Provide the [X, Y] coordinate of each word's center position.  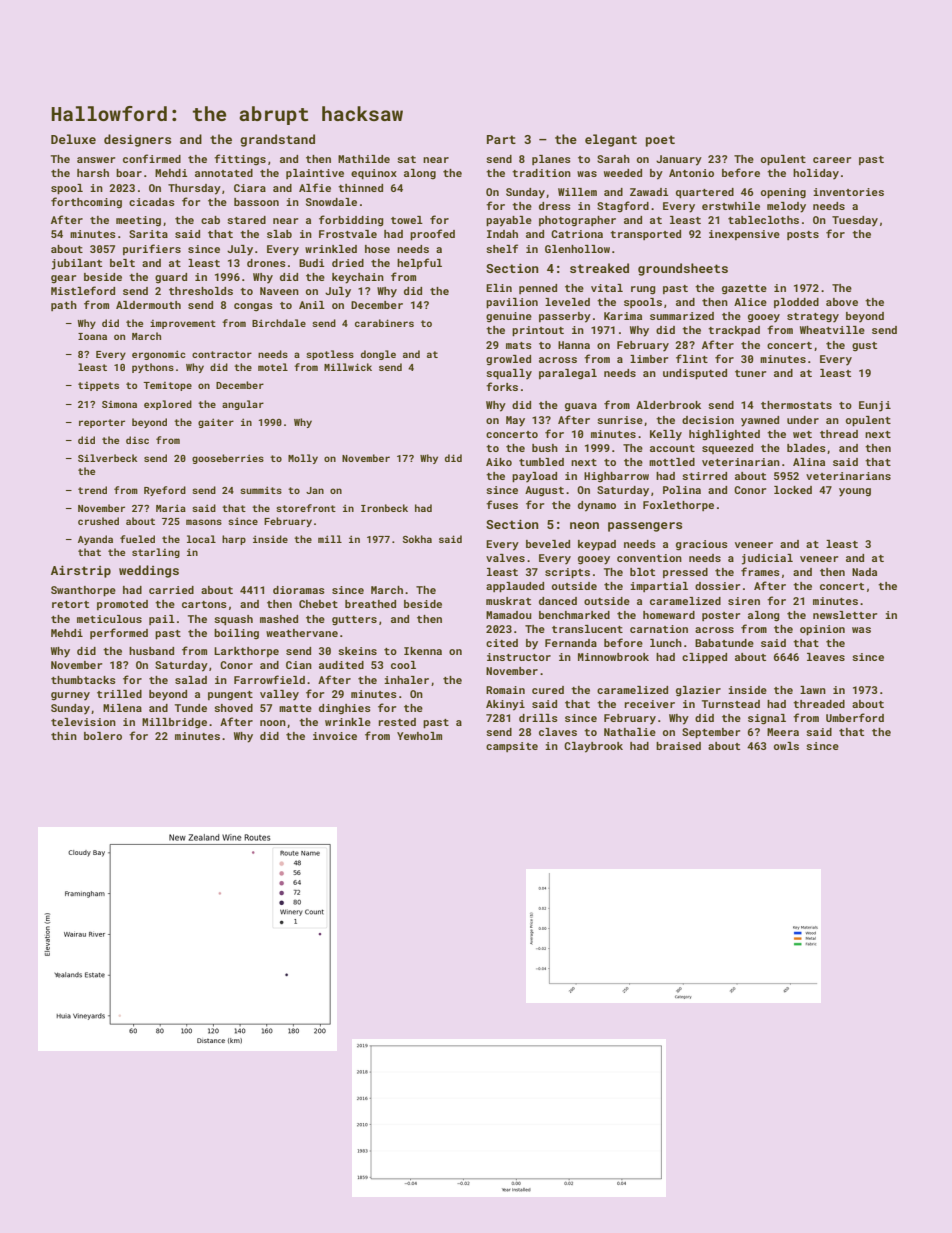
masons [204, 522]
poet [660, 141]
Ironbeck [384, 508]
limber [649, 359]
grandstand [277, 140]
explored [168, 405]
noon [273, 723]
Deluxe [73, 139]
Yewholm [419, 736]
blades [806, 448]
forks [502, 386]
